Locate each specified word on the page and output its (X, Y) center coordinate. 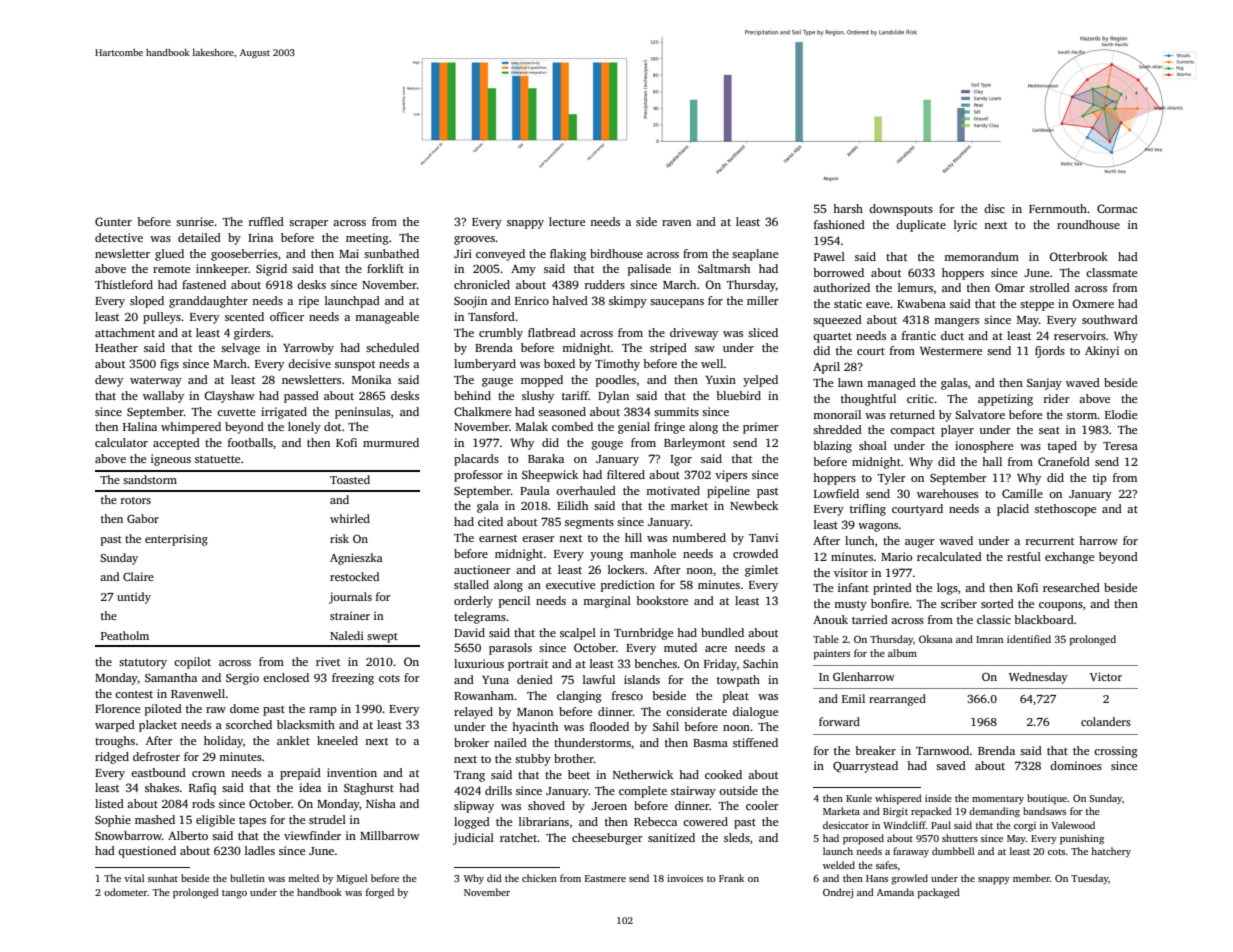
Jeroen (609, 806)
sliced (763, 332)
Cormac (1117, 208)
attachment (125, 332)
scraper (308, 224)
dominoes (1076, 765)
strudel (327, 819)
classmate (1111, 272)
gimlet (761, 571)
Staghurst (369, 789)
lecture (567, 221)
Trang (469, 776)
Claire (138, 576)
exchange (1069, 558)
